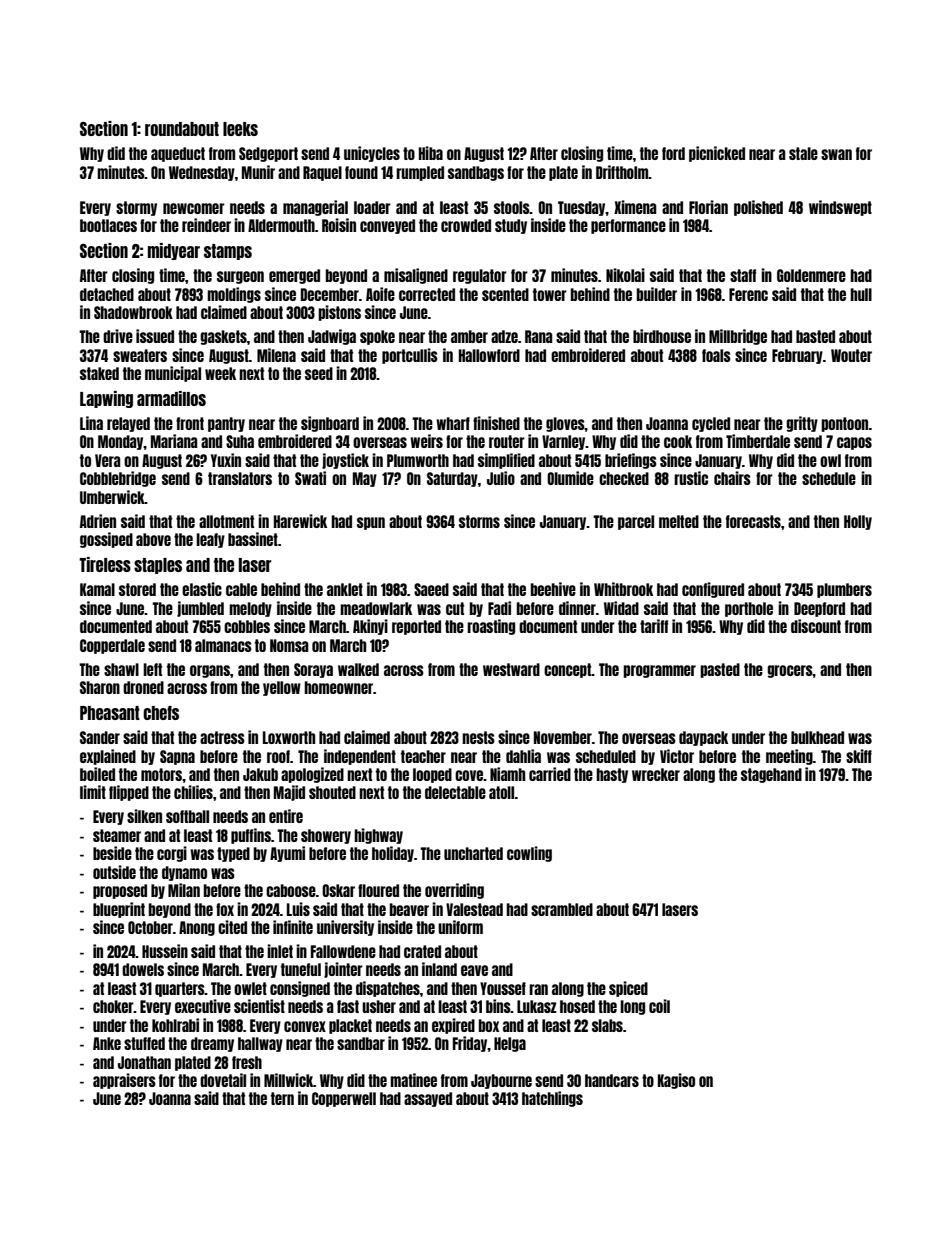  Describe the element at coordinates (388, 989) in the screenshot. I see `dispatches` at that location.
